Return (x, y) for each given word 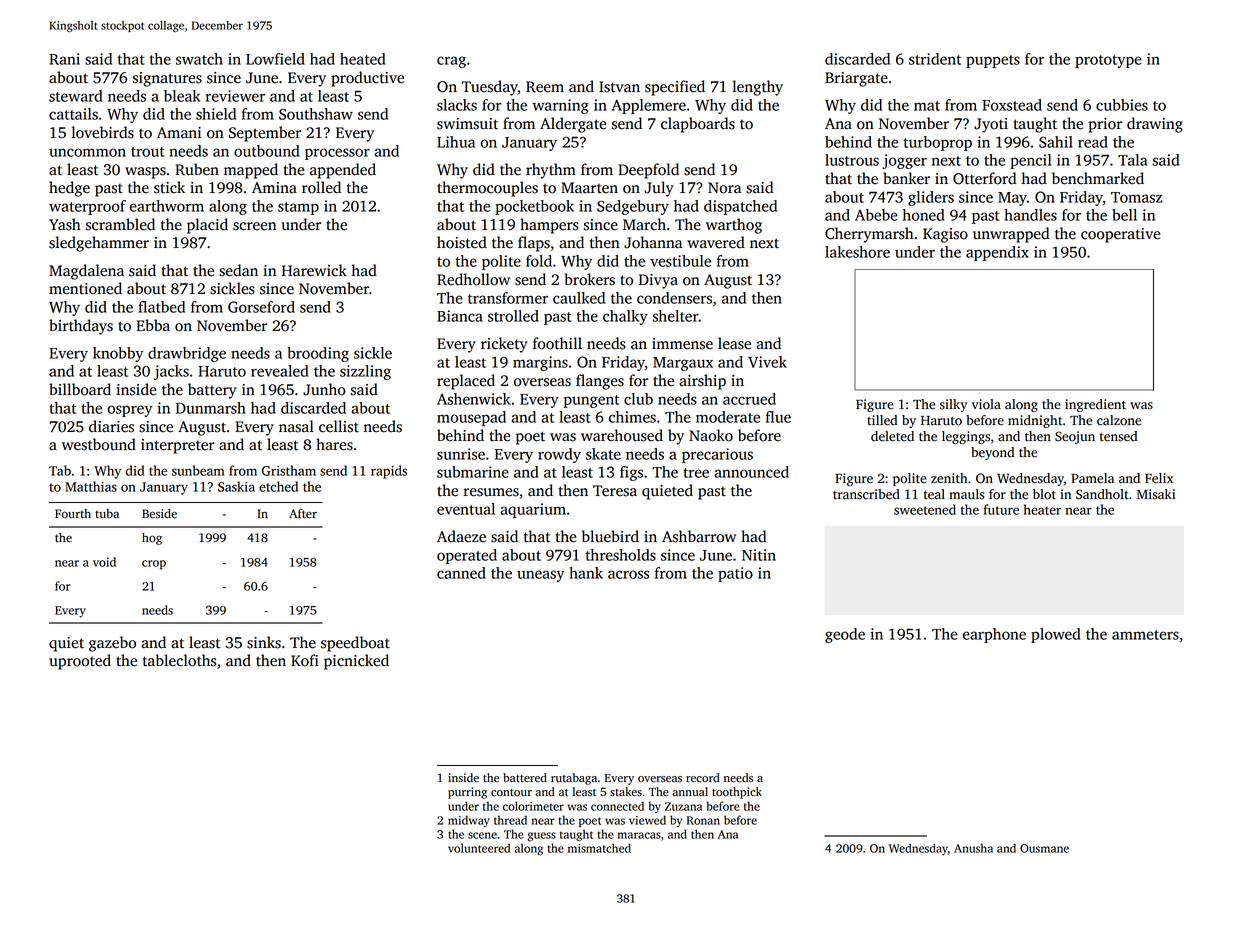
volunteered (479, 848)
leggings (966, 437)
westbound (99, 444)
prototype (1108, 61)
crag (451, 62)
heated (363, 59)
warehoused (622, 435)
